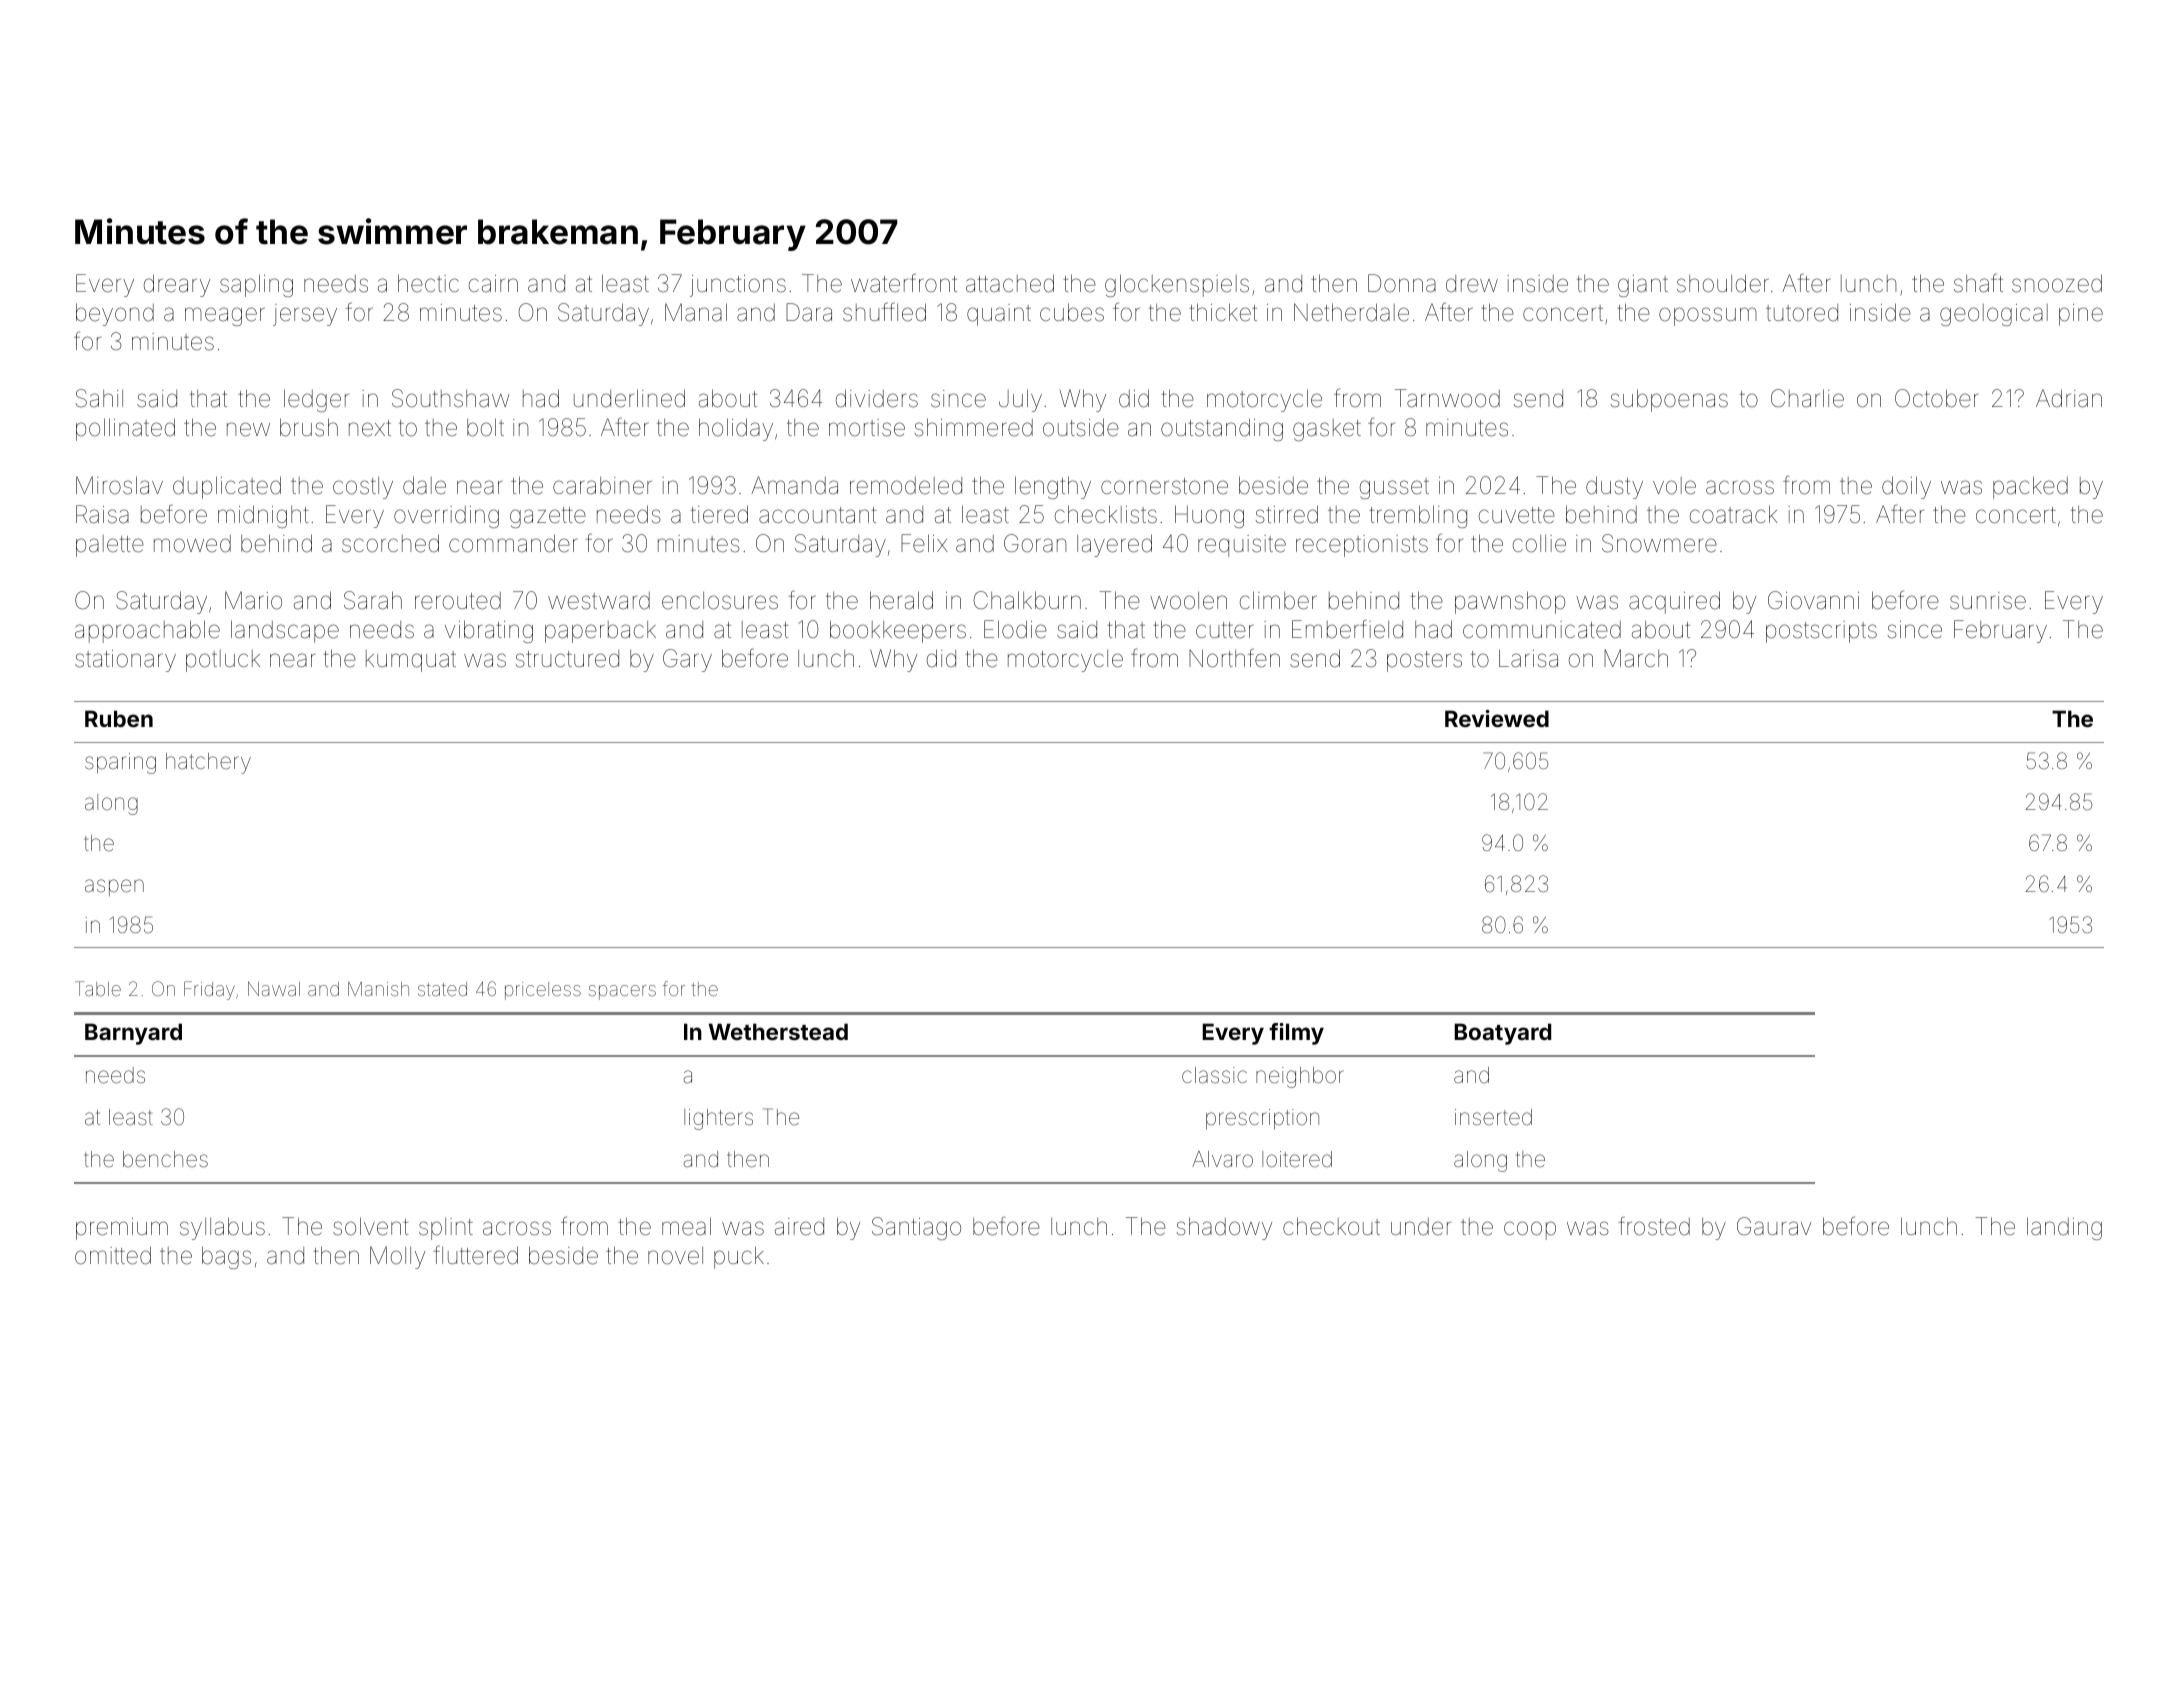 The width and height of the screenshot is (2178, 1683). Describe the element at coordinates (1659, 543) in the screenshot. I see `Snowmere` at that location.
